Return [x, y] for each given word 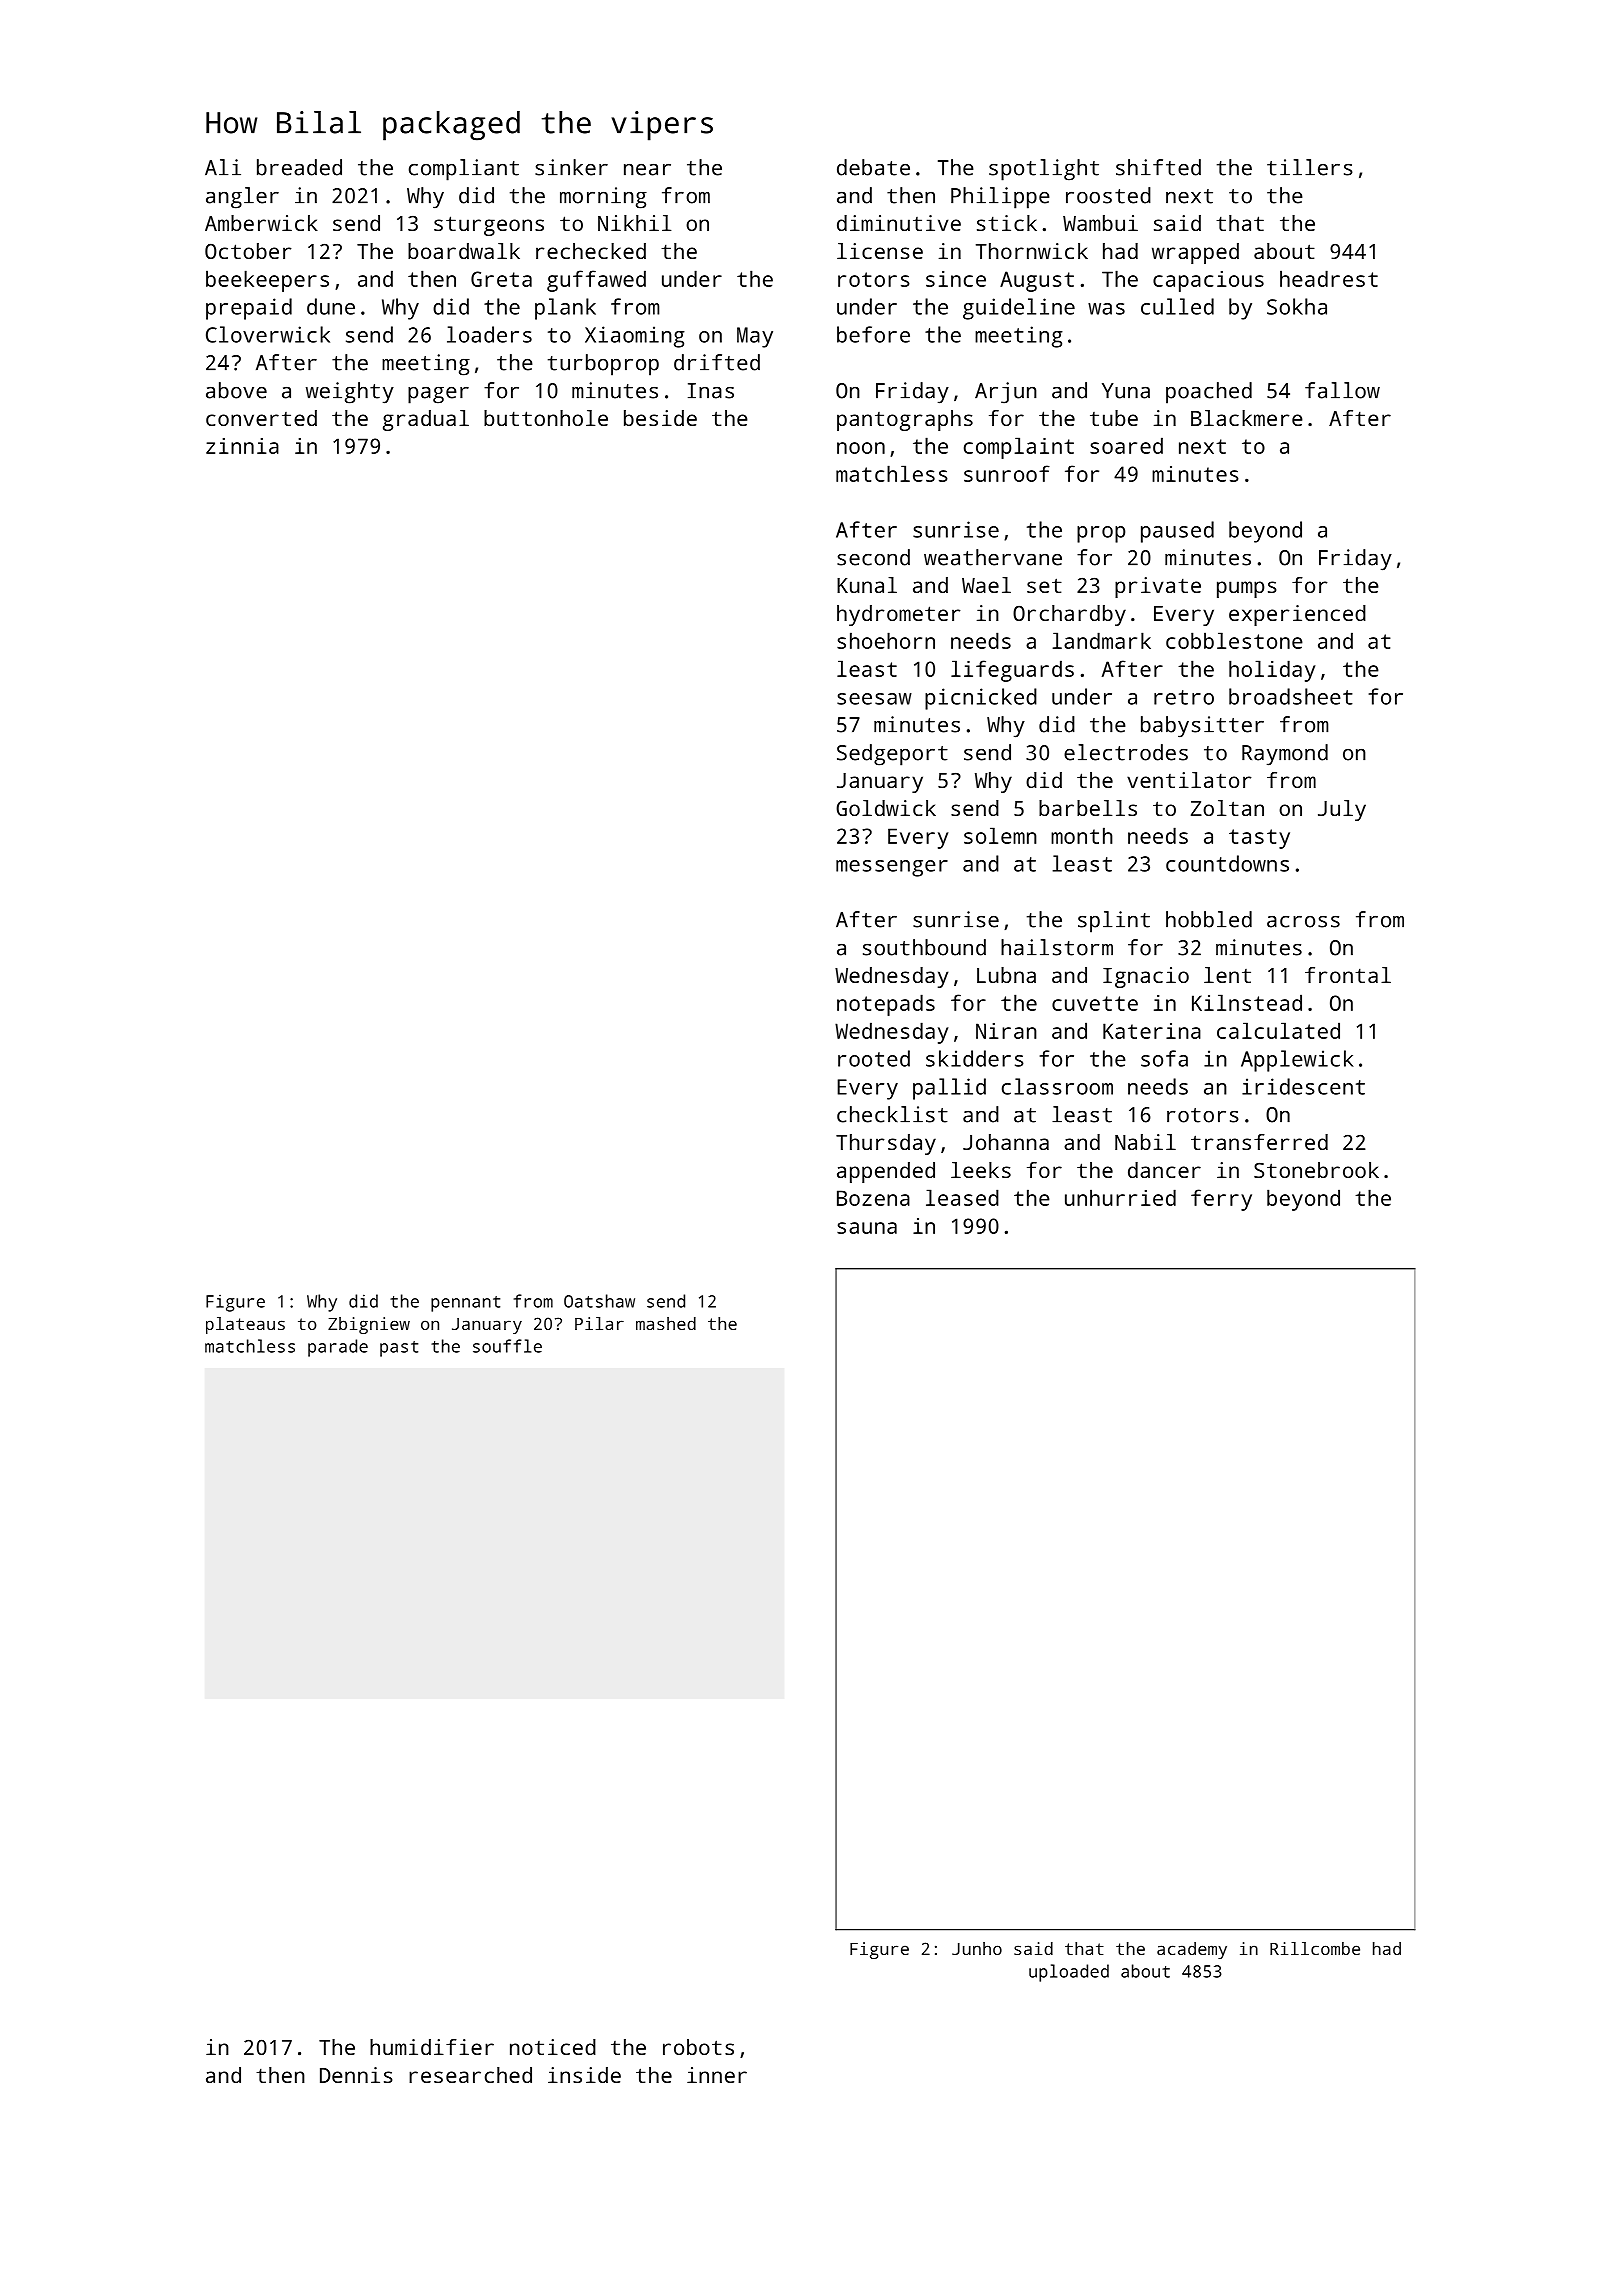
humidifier [432, 2047]
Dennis [356, 2075]
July [1342, 810]
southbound [924, 947]
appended [886, 1172]
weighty [350, 393]
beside [660, 418]
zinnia [242, 446]
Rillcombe [1315, 1948]
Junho [977, 1948]
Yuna [1126, 391]
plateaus [245, 1325]
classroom [1057, 1086]
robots [698, 2047]
